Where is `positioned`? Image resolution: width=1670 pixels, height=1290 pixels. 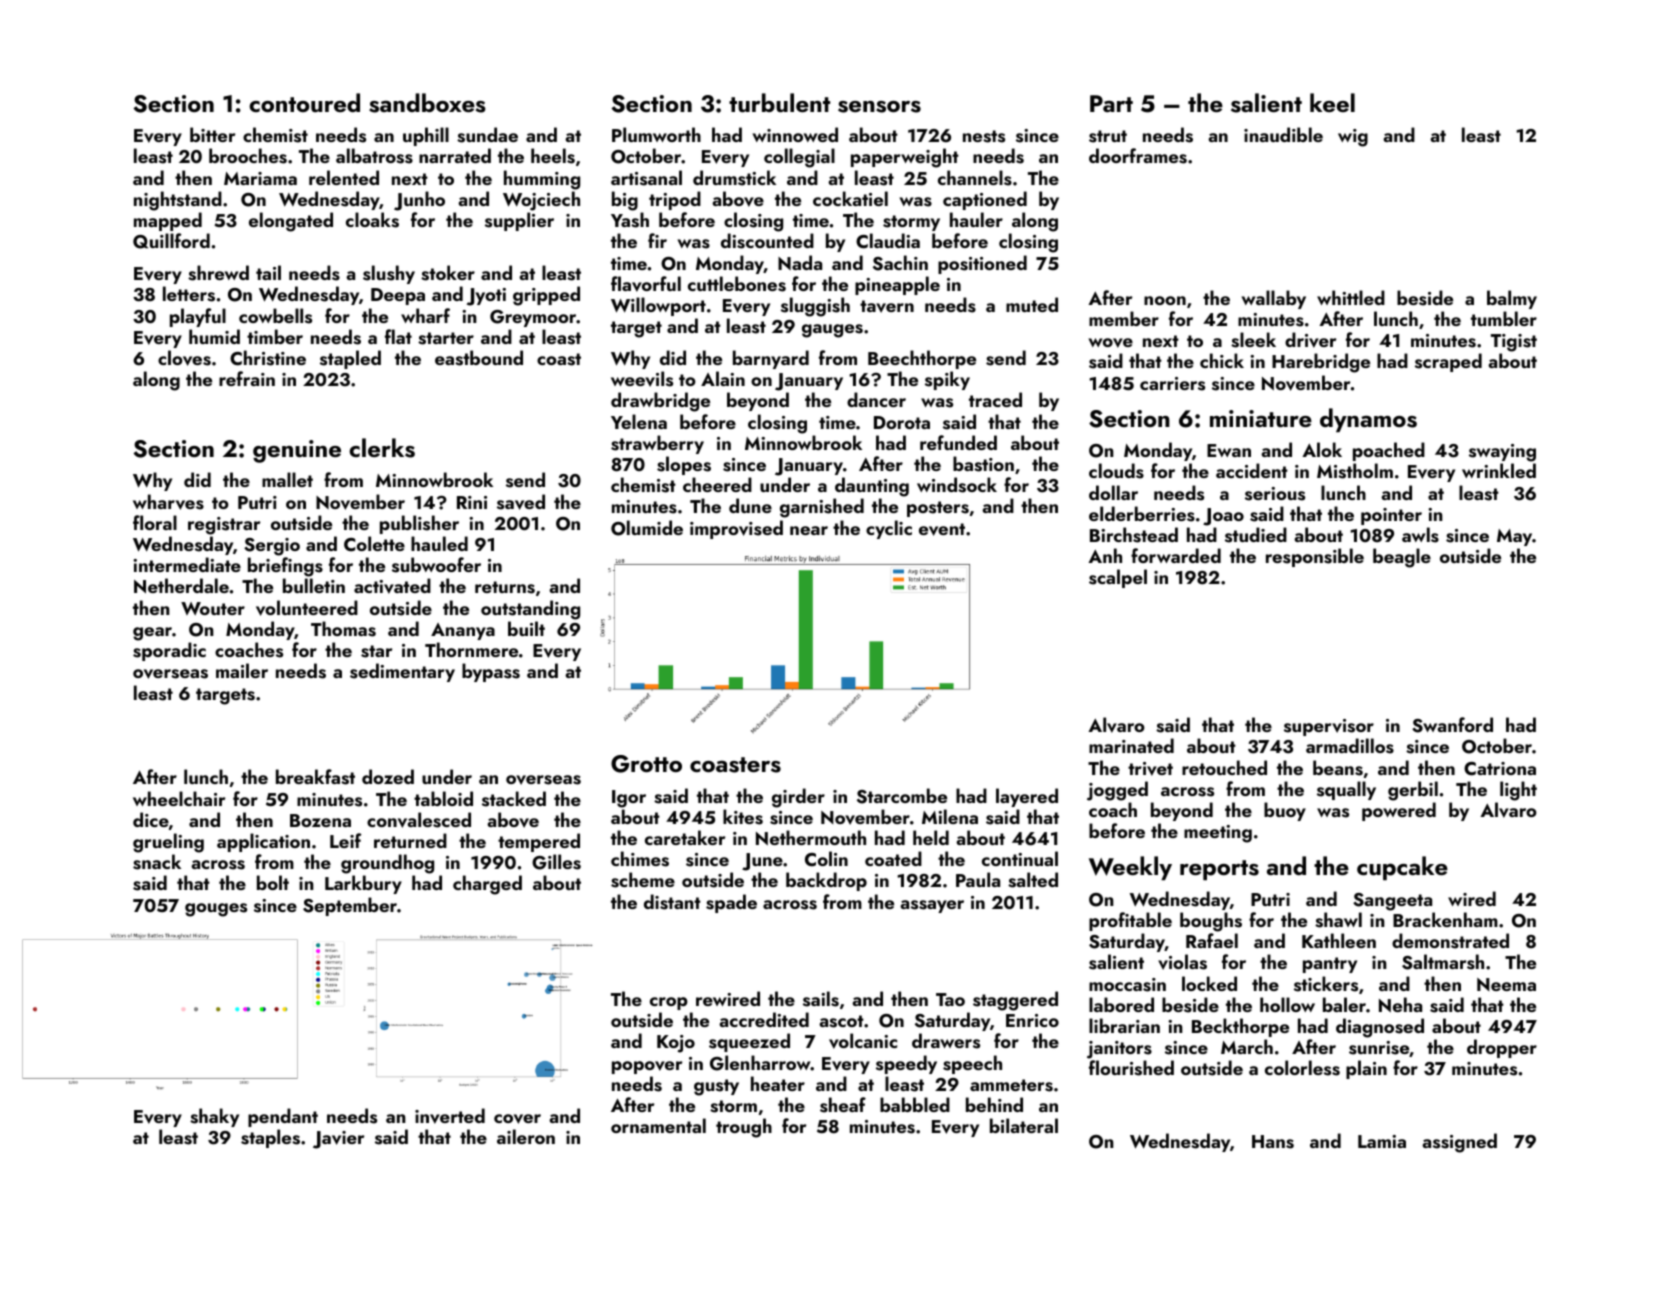 positioned is located at coordinates (982, 264).
